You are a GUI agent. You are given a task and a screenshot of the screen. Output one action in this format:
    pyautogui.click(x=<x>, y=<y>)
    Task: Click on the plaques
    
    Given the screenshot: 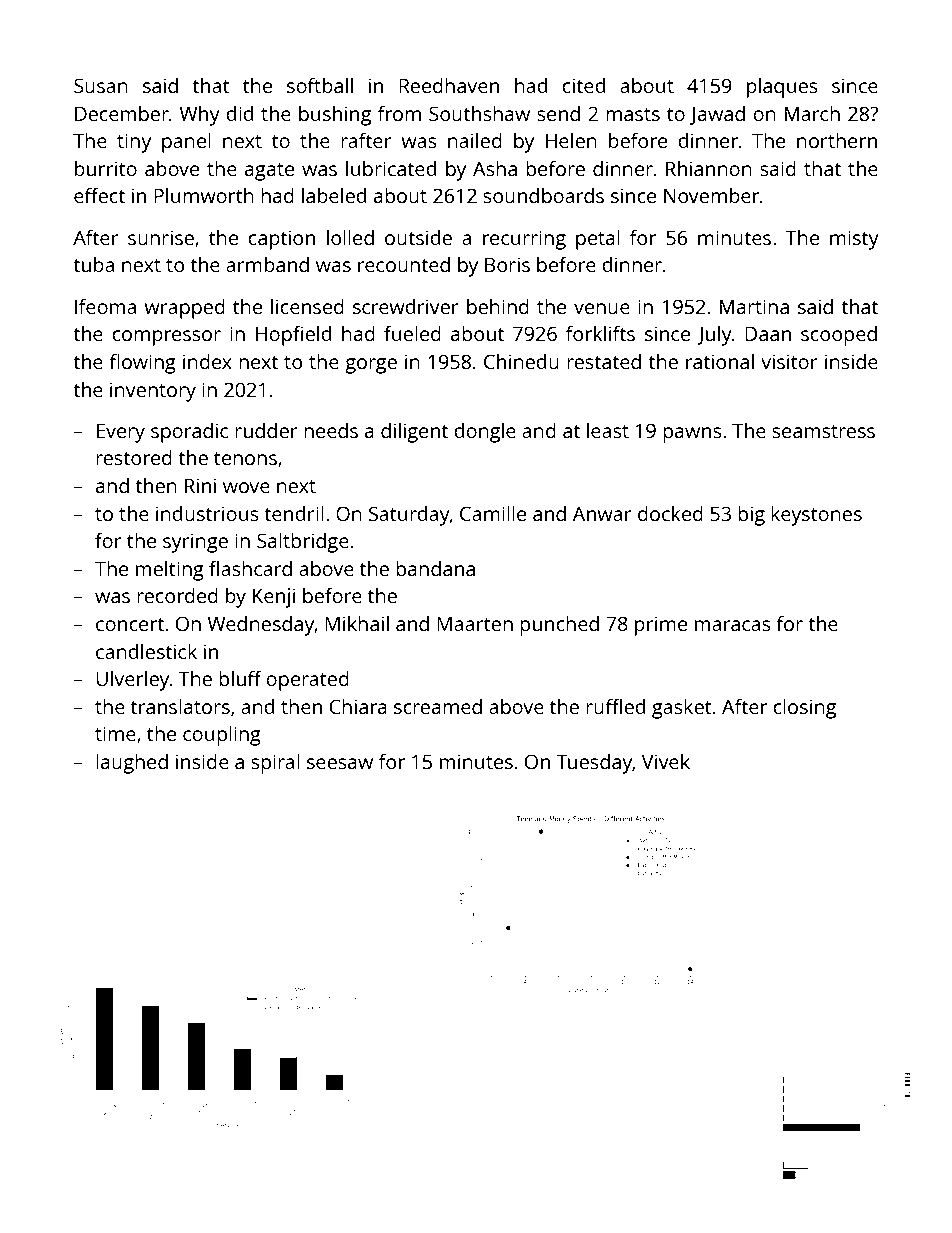 What is the action you would take?
    pyautogui.click(x=782, y=88)
